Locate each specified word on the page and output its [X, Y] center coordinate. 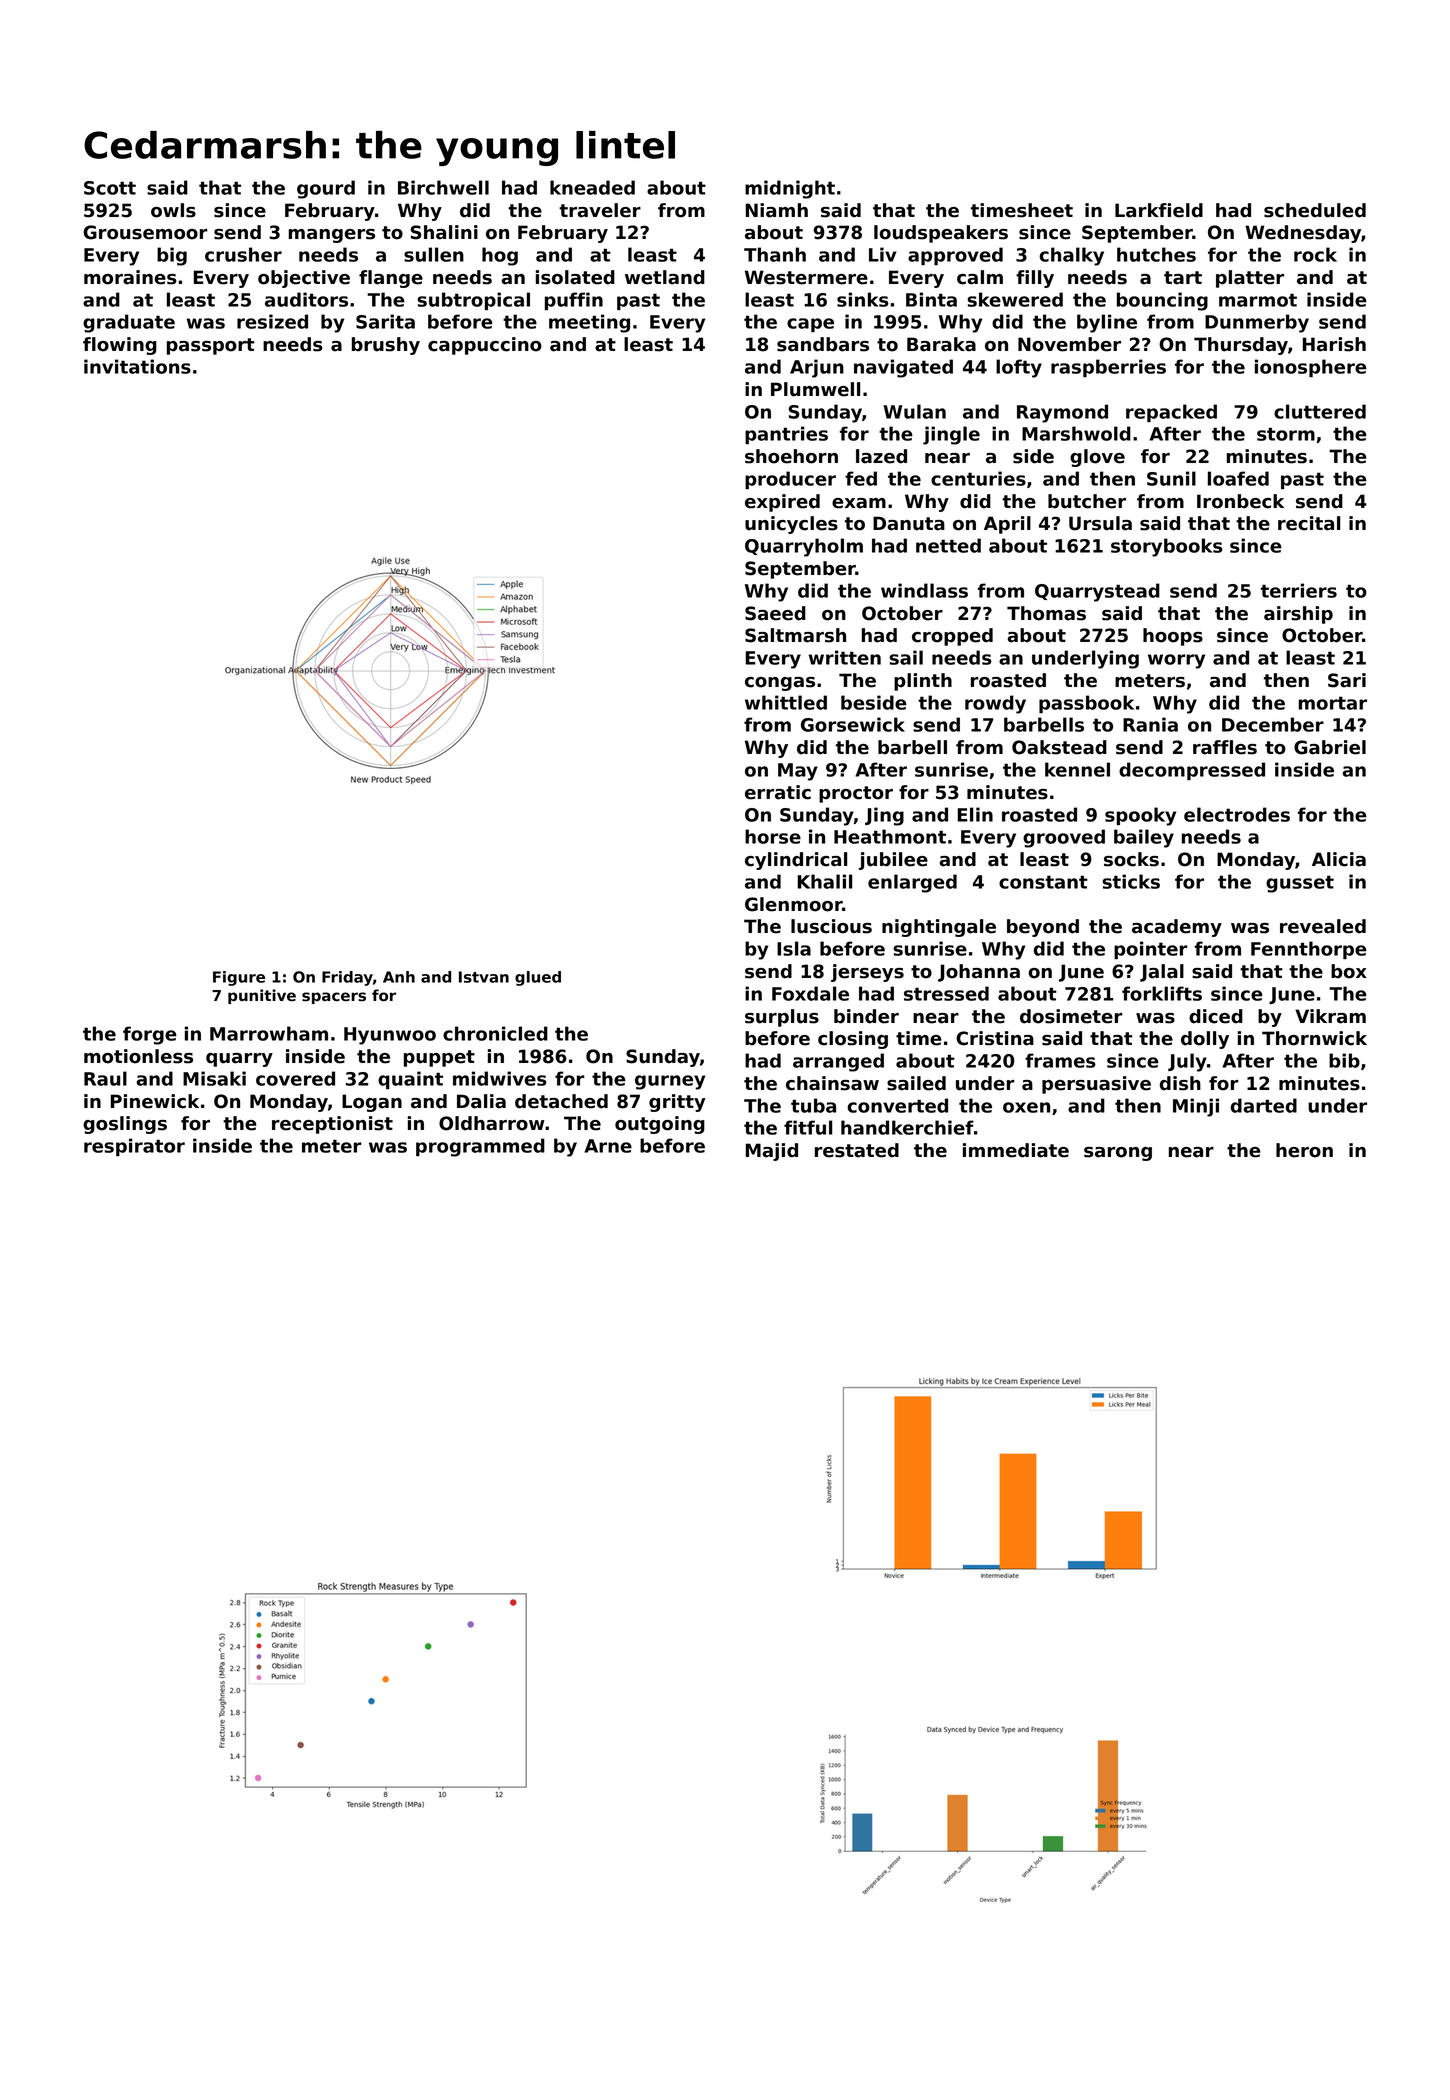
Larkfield [1159, 210]
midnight [790, 189]
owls [173, 210]
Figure [239, 978]
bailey [1144, 838]
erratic [778, 792]
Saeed [775, 613]
